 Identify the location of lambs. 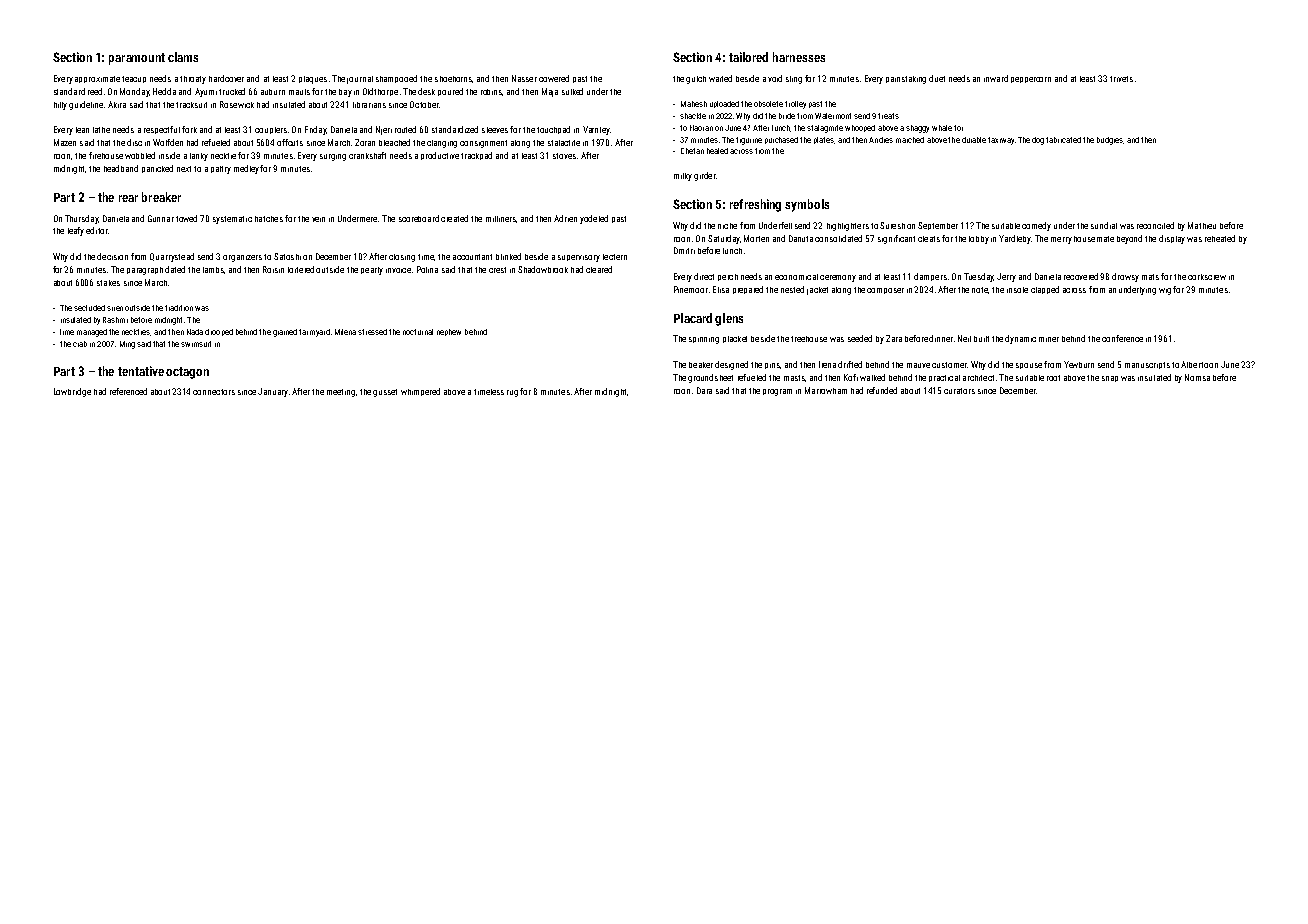
(214, 270).
